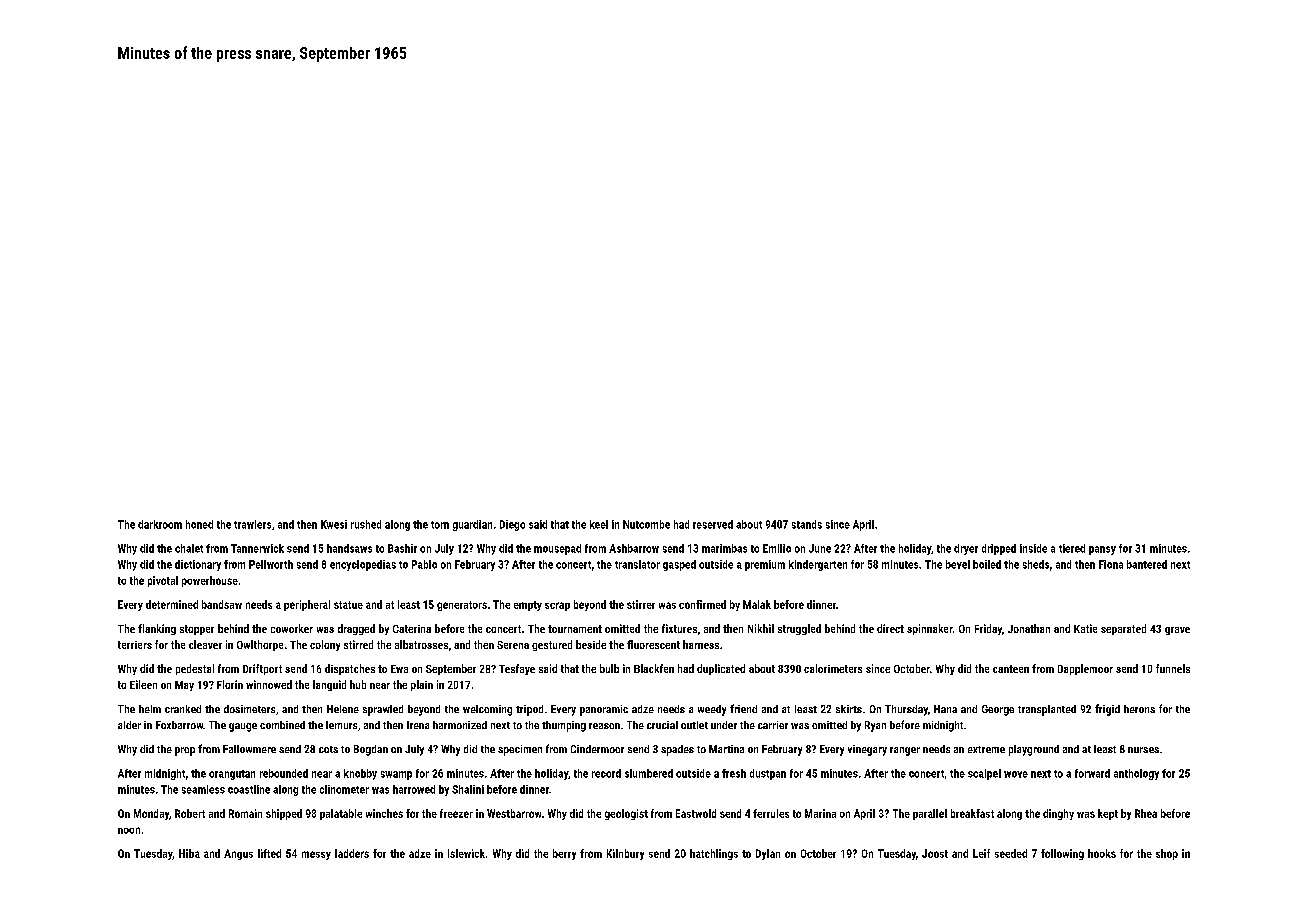 This screenshot has height=924, width=1308. I want to click on keel, so click(599, 524).
